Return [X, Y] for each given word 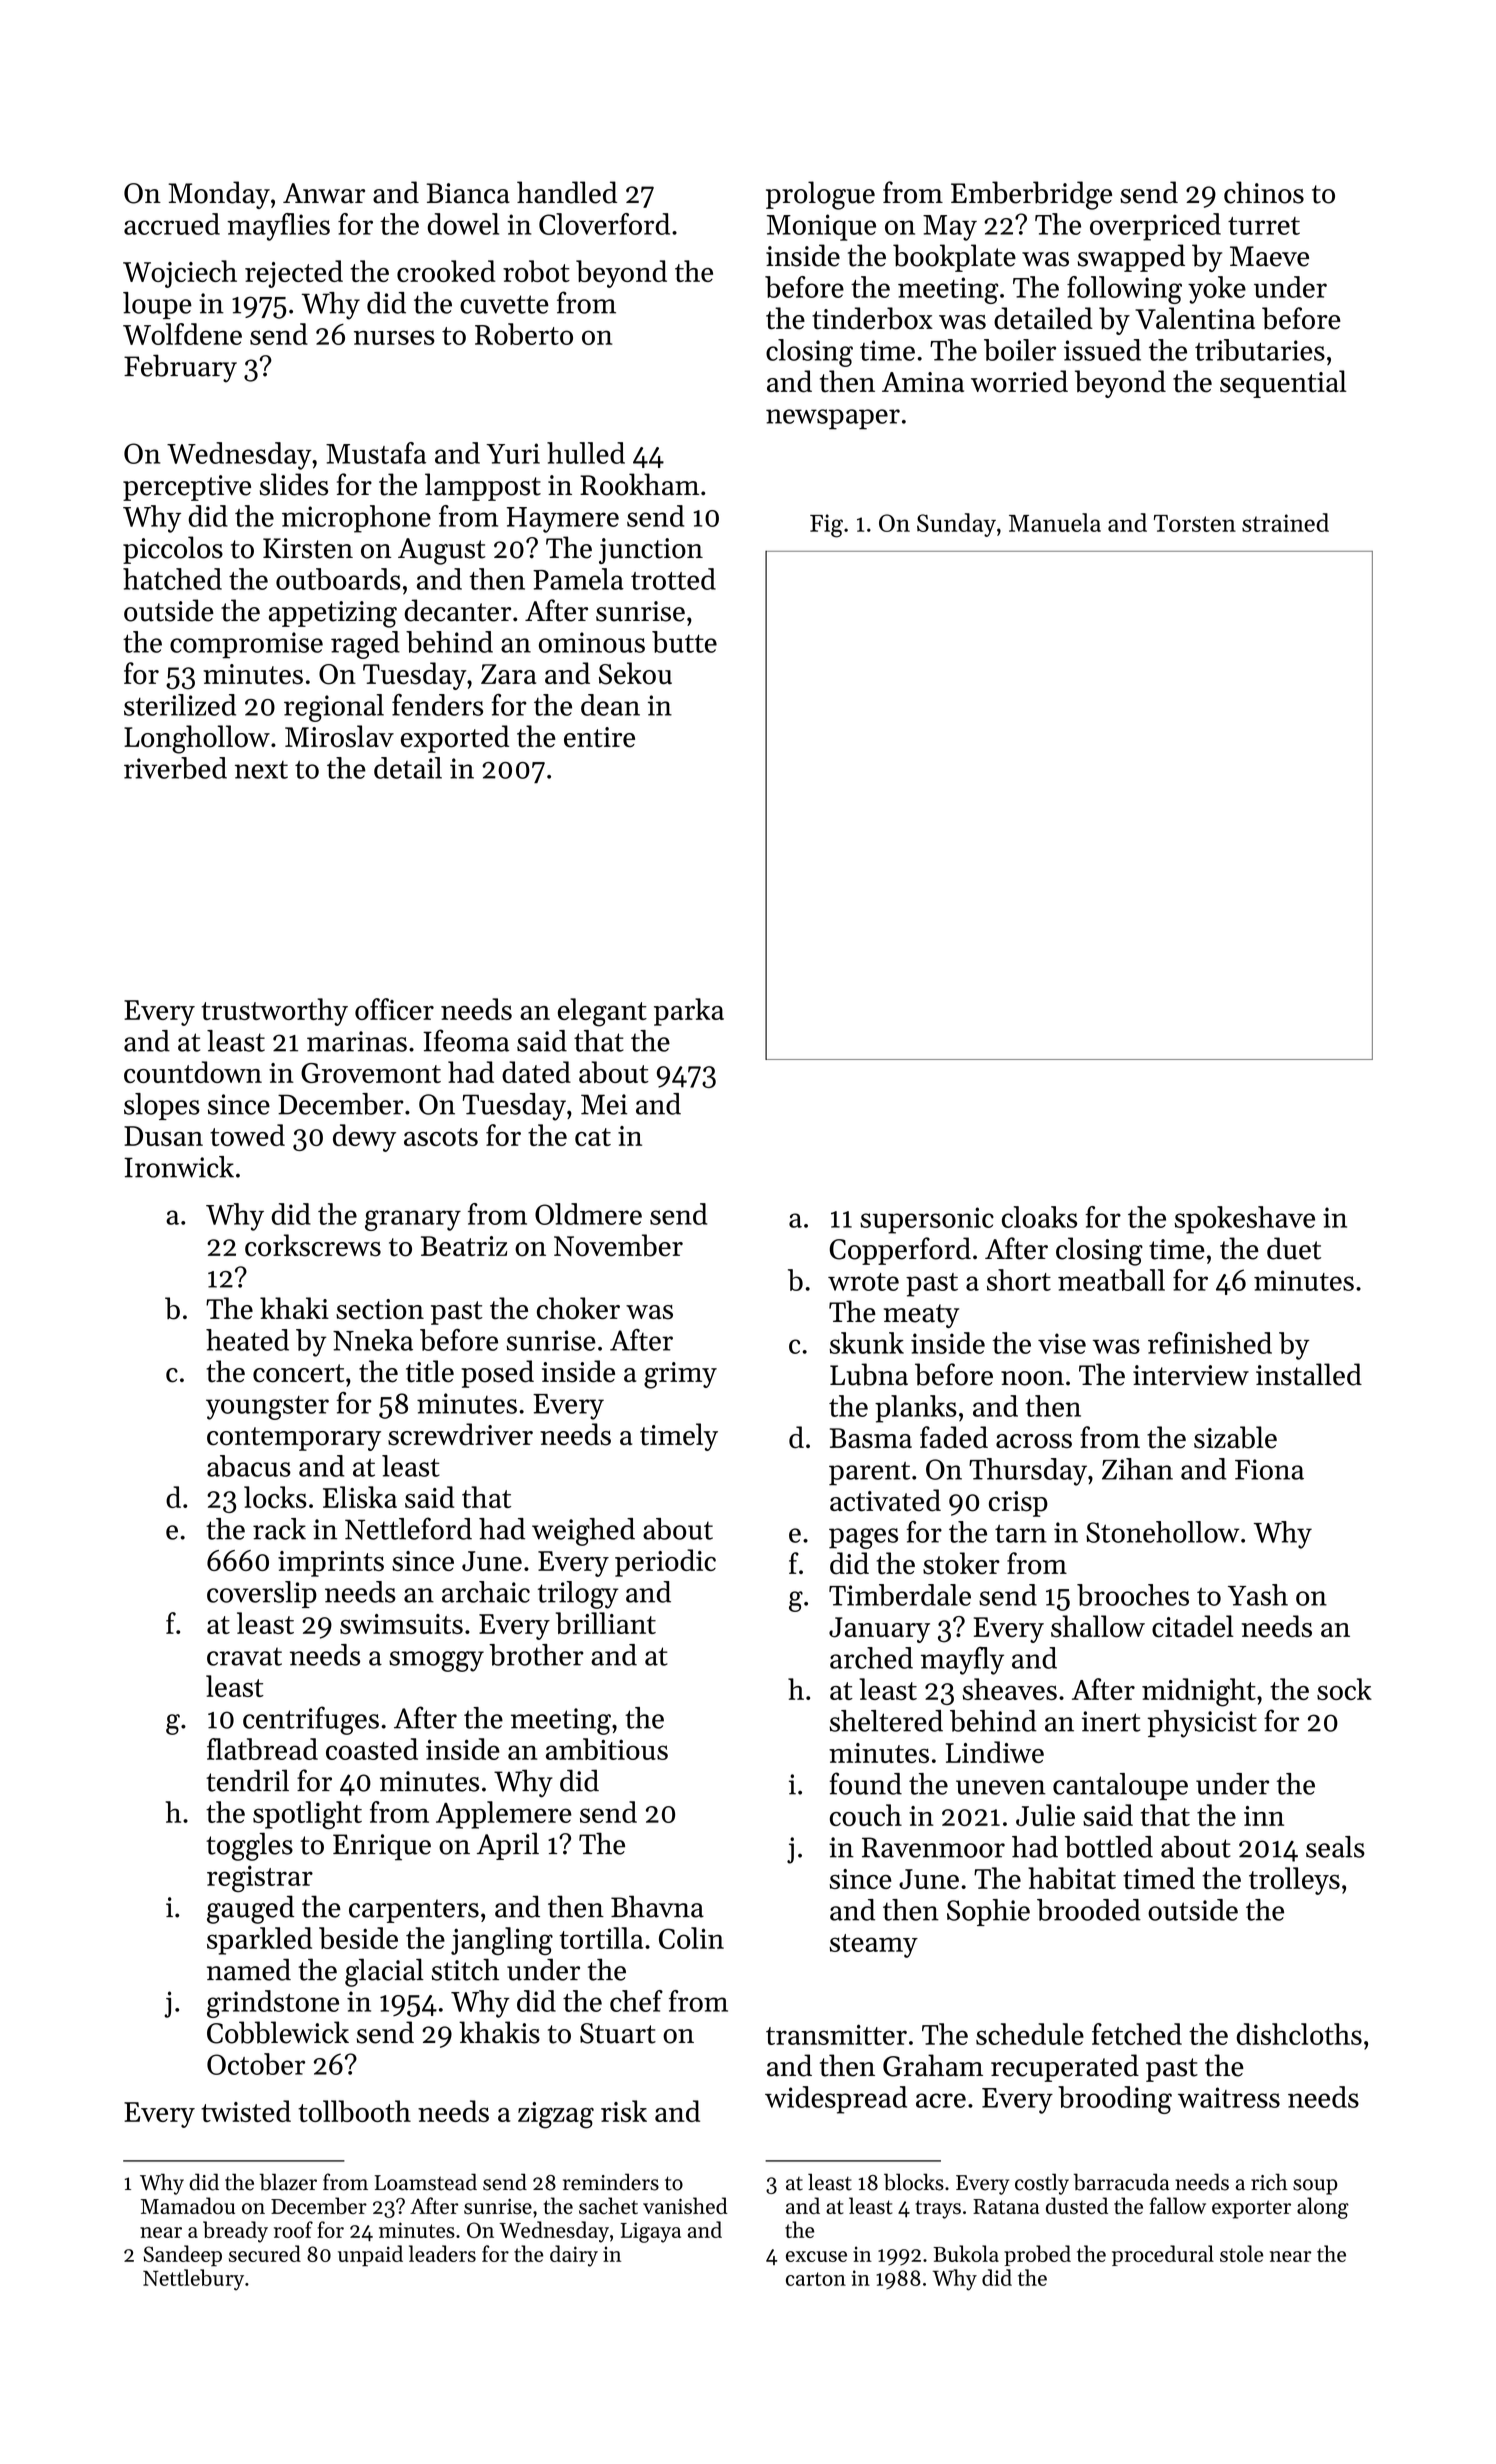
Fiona [1269, 1469]
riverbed [175, 768]
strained [1285, 522]
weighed [583, 1532]
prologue [820, 195]
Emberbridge [1031, 195]
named [249, 1969]
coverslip [262, 1594]
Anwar [324, 193]
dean [610, 705]
